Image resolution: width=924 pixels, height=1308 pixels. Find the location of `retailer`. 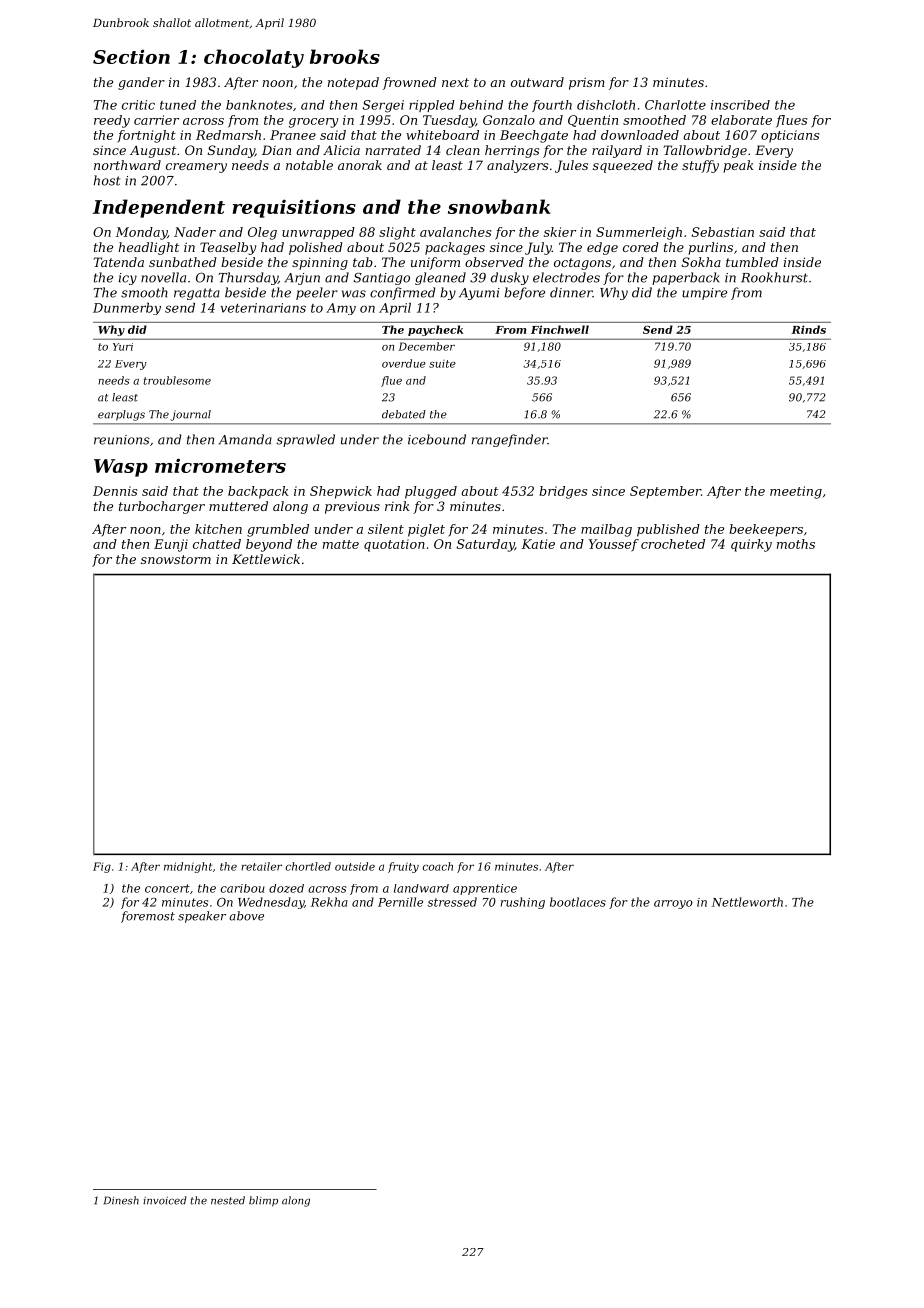

retailer is located at coordinates (261, 866).
